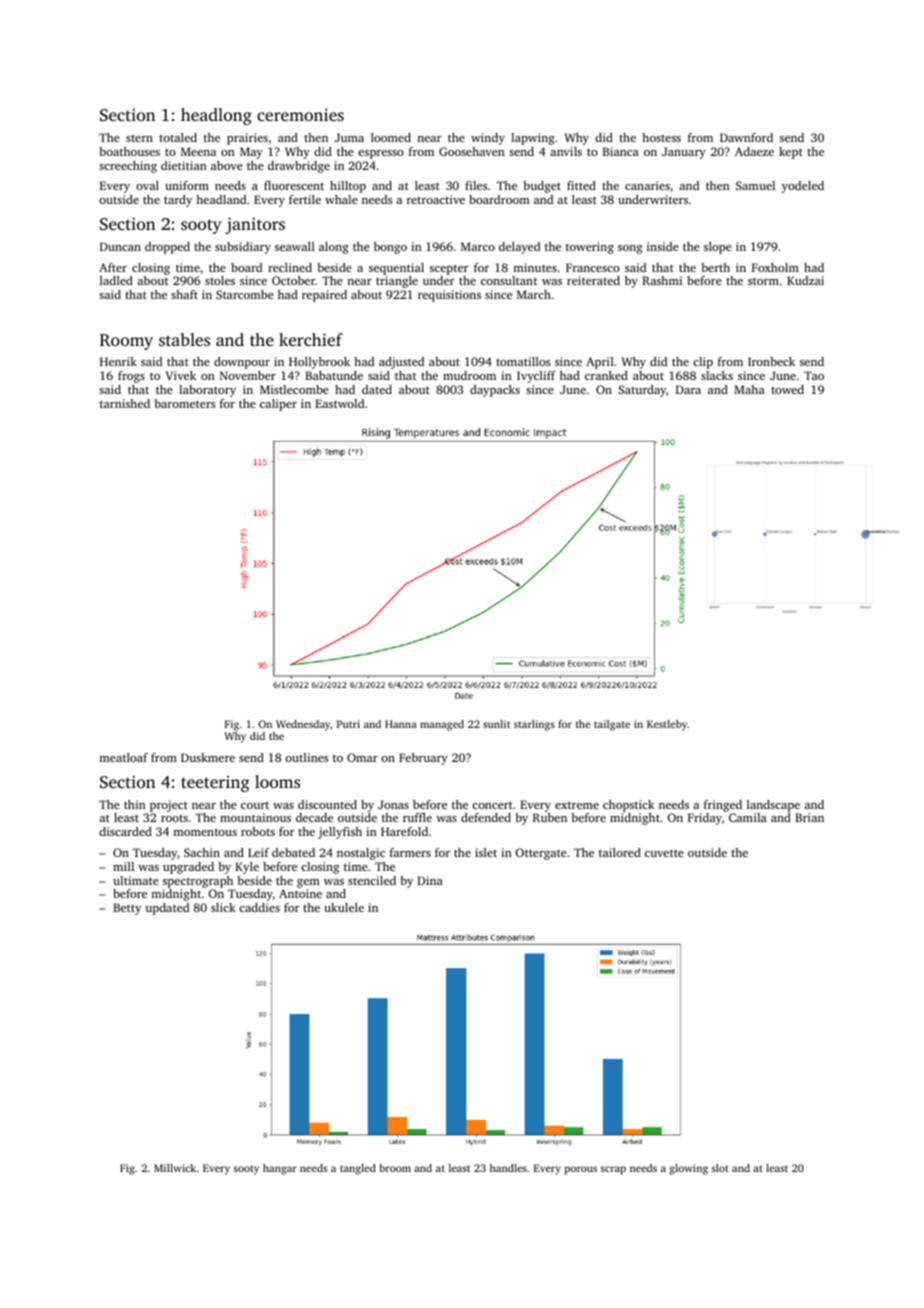  I want to click on handles, so click(508, 1168).
